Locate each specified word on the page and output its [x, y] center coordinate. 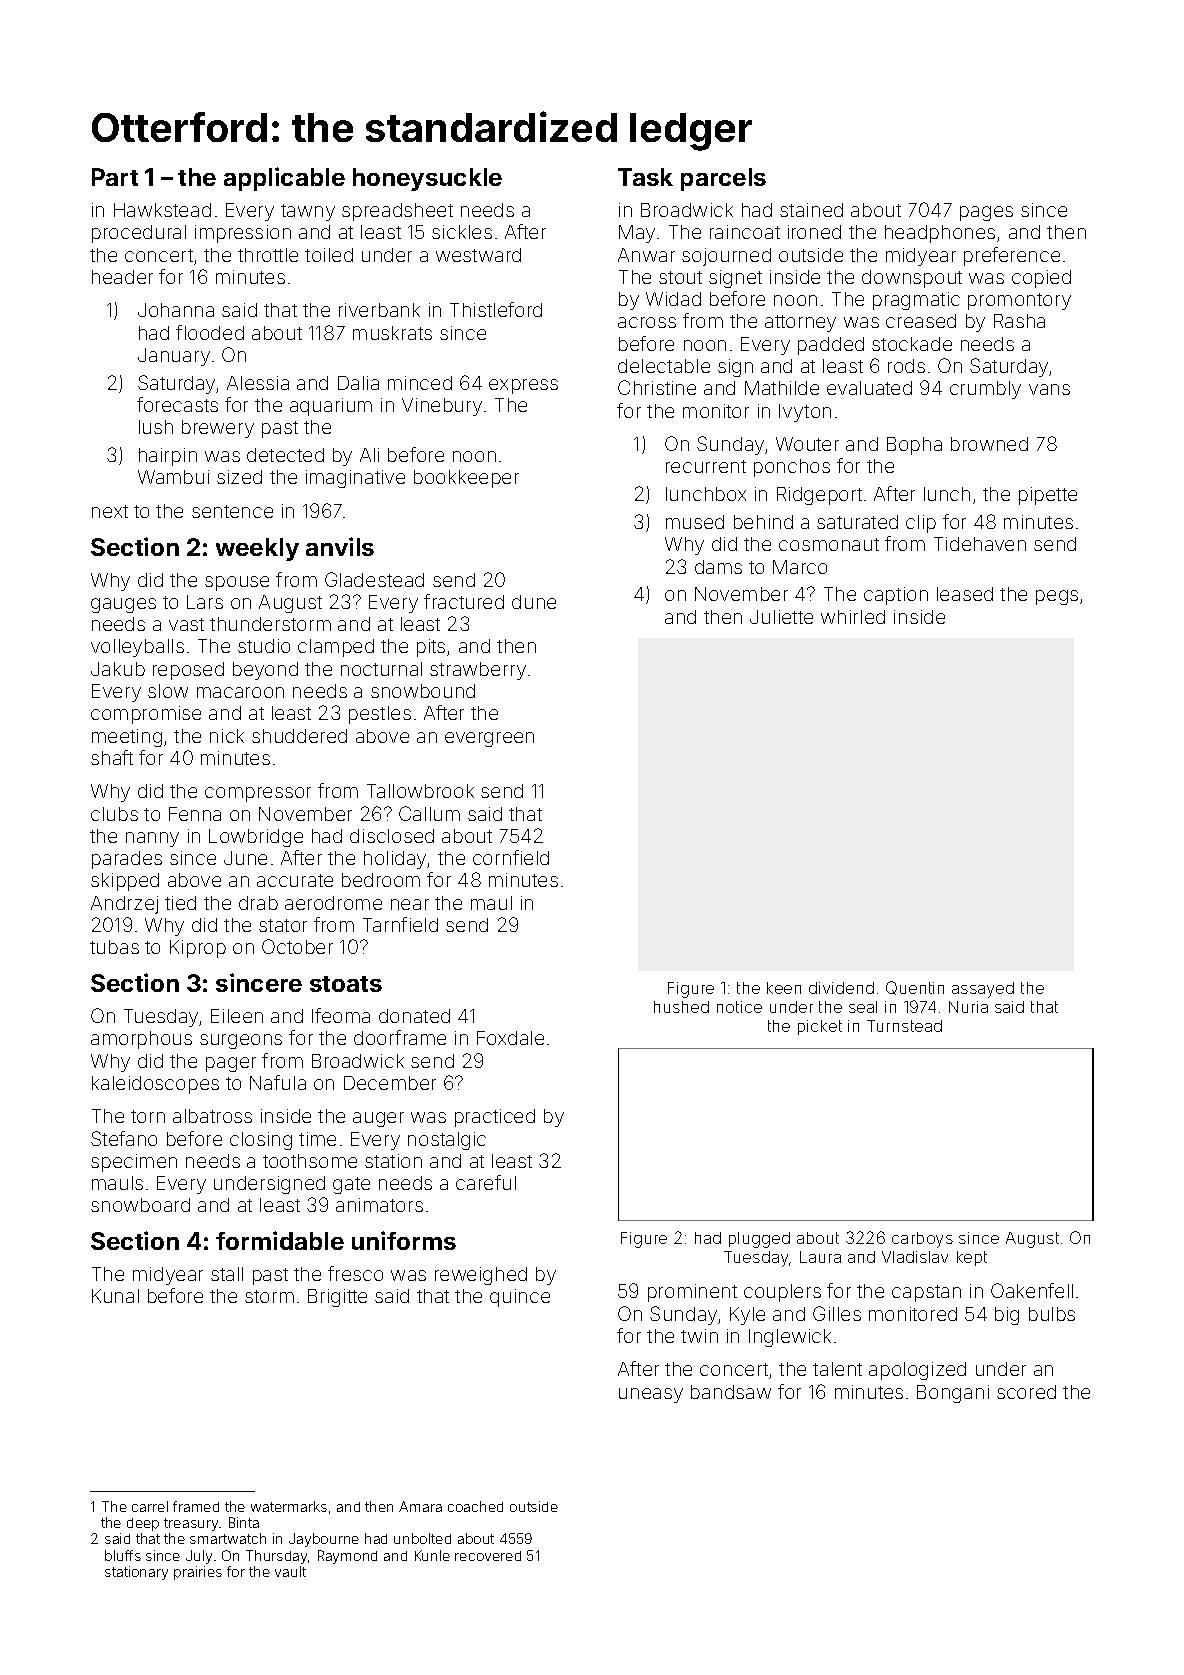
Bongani [953, 1394]
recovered [488, 1556]
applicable [284, 179]
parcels [723, 179]
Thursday [277, 1557]
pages [986, 213]
